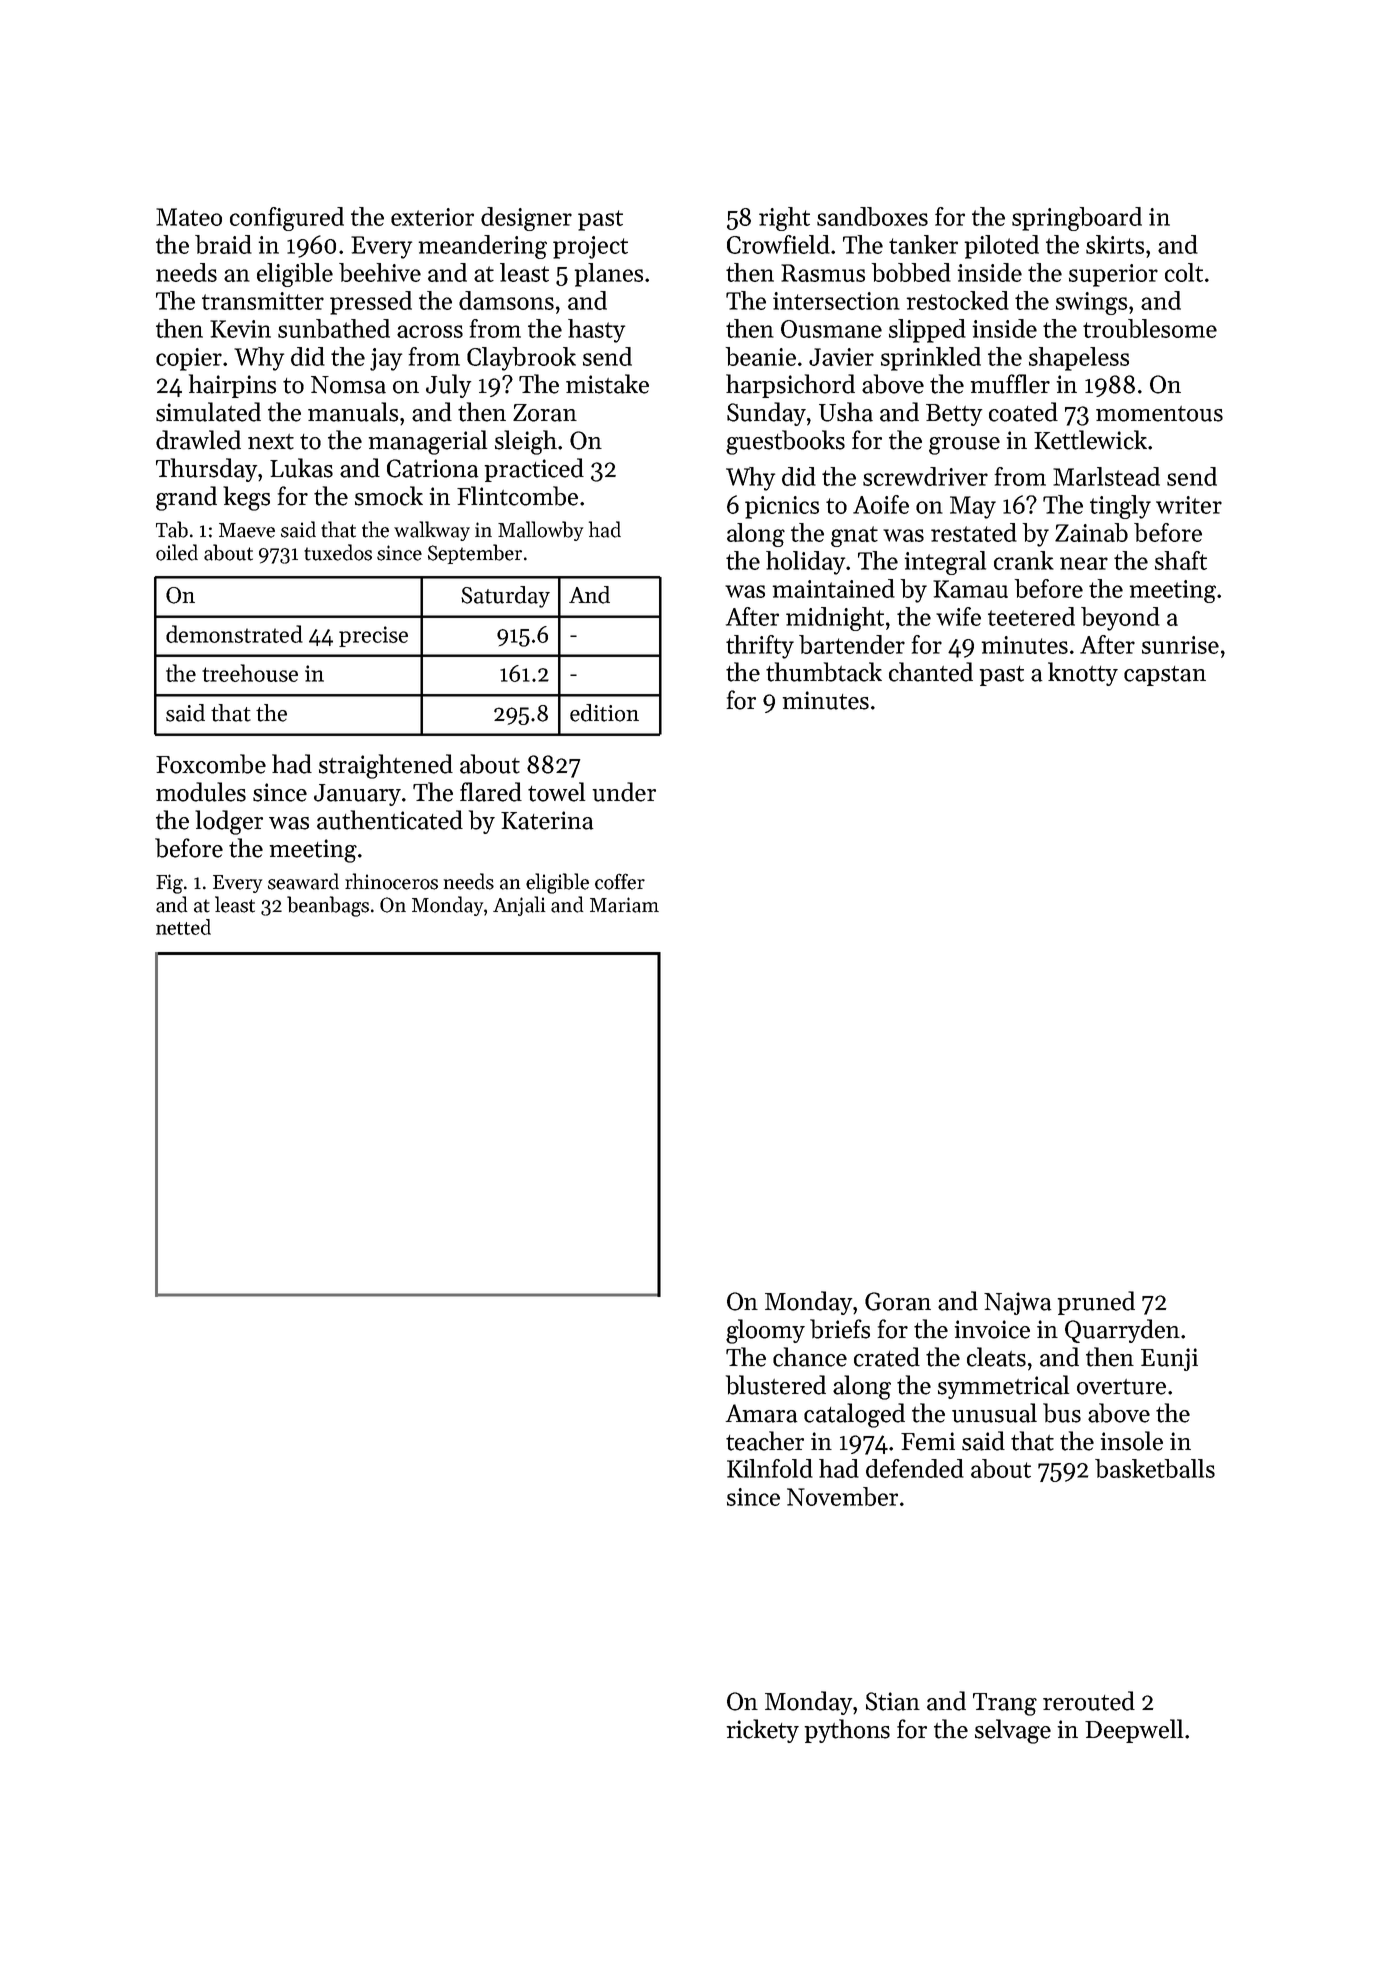  Describe the element at coordinates (287, 219) in the screenshot. I see `configured` at that location.
